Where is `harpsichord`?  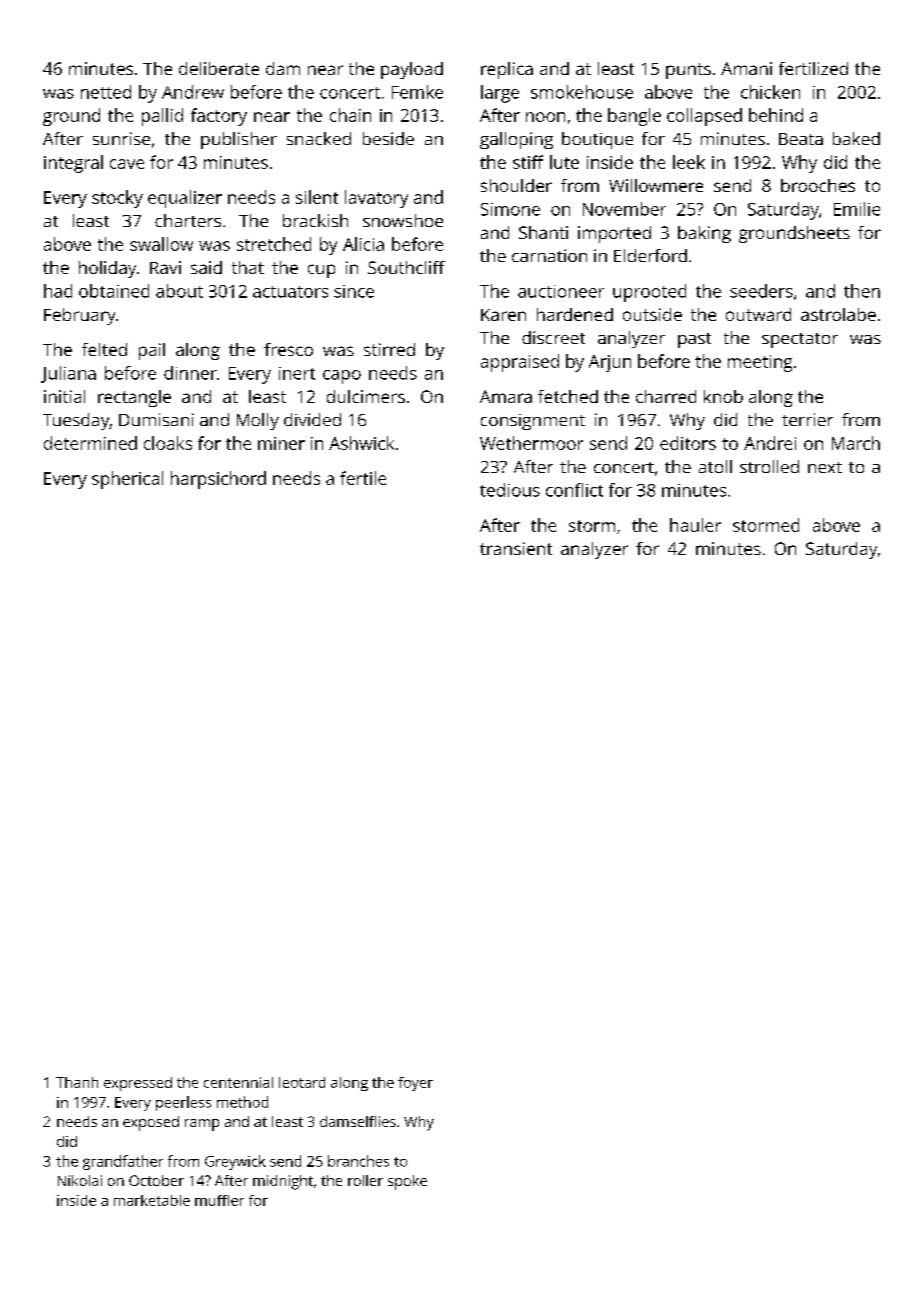
harpsichord is located at coordinates (218, 480).
